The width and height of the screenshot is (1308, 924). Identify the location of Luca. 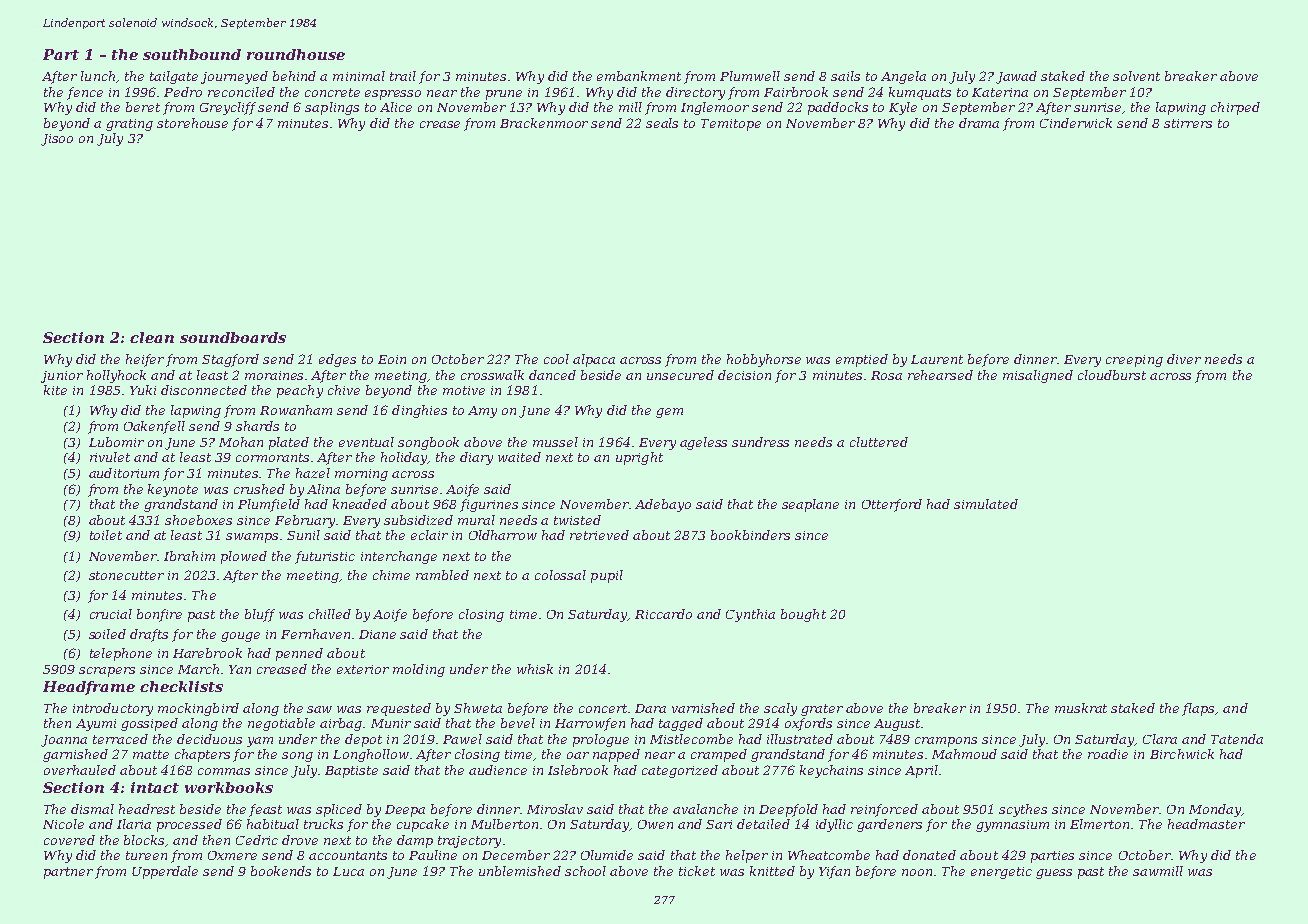
(348, 871).
